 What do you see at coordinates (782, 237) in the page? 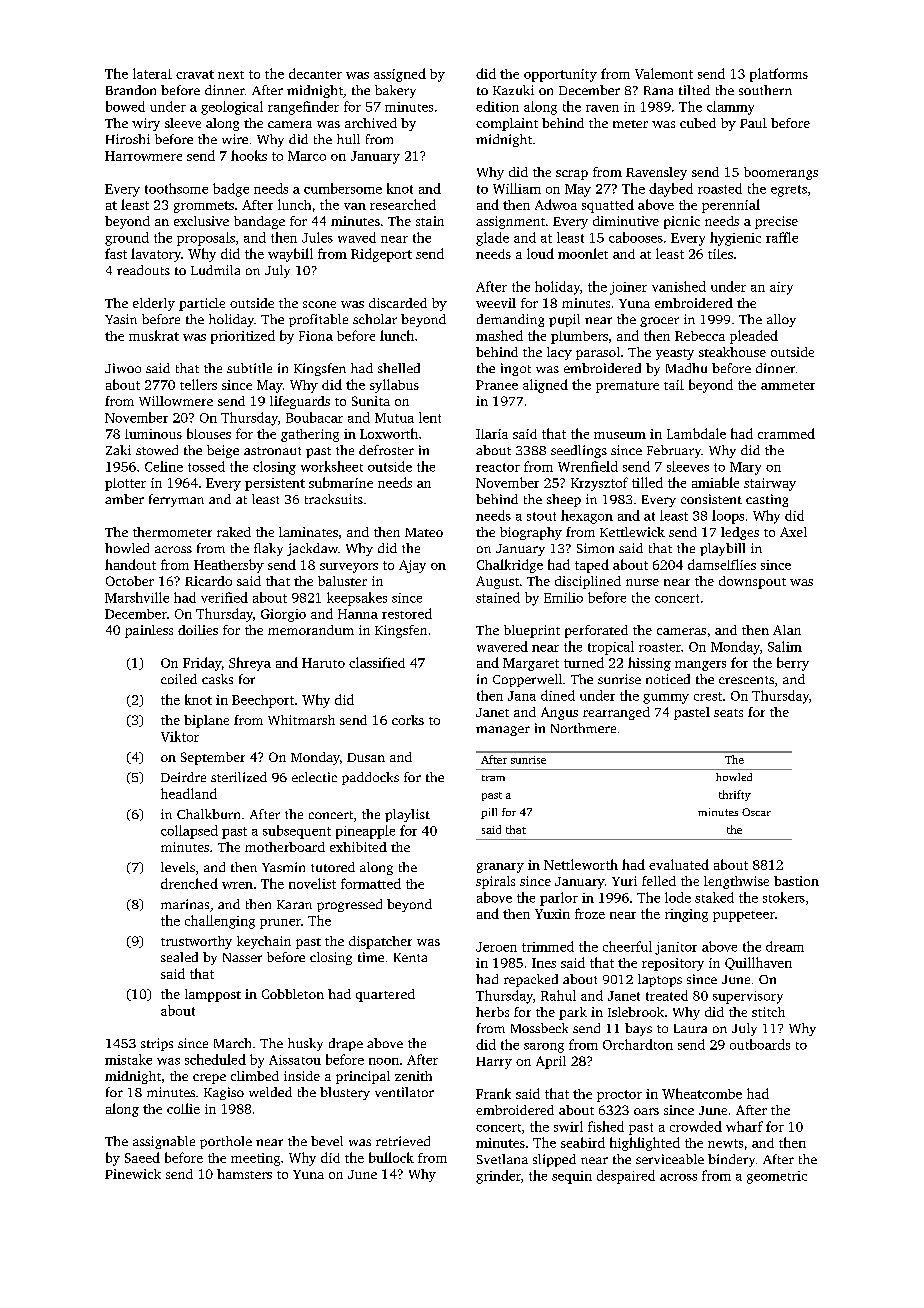
I see `raffle` at bounding box center [782, 237].
